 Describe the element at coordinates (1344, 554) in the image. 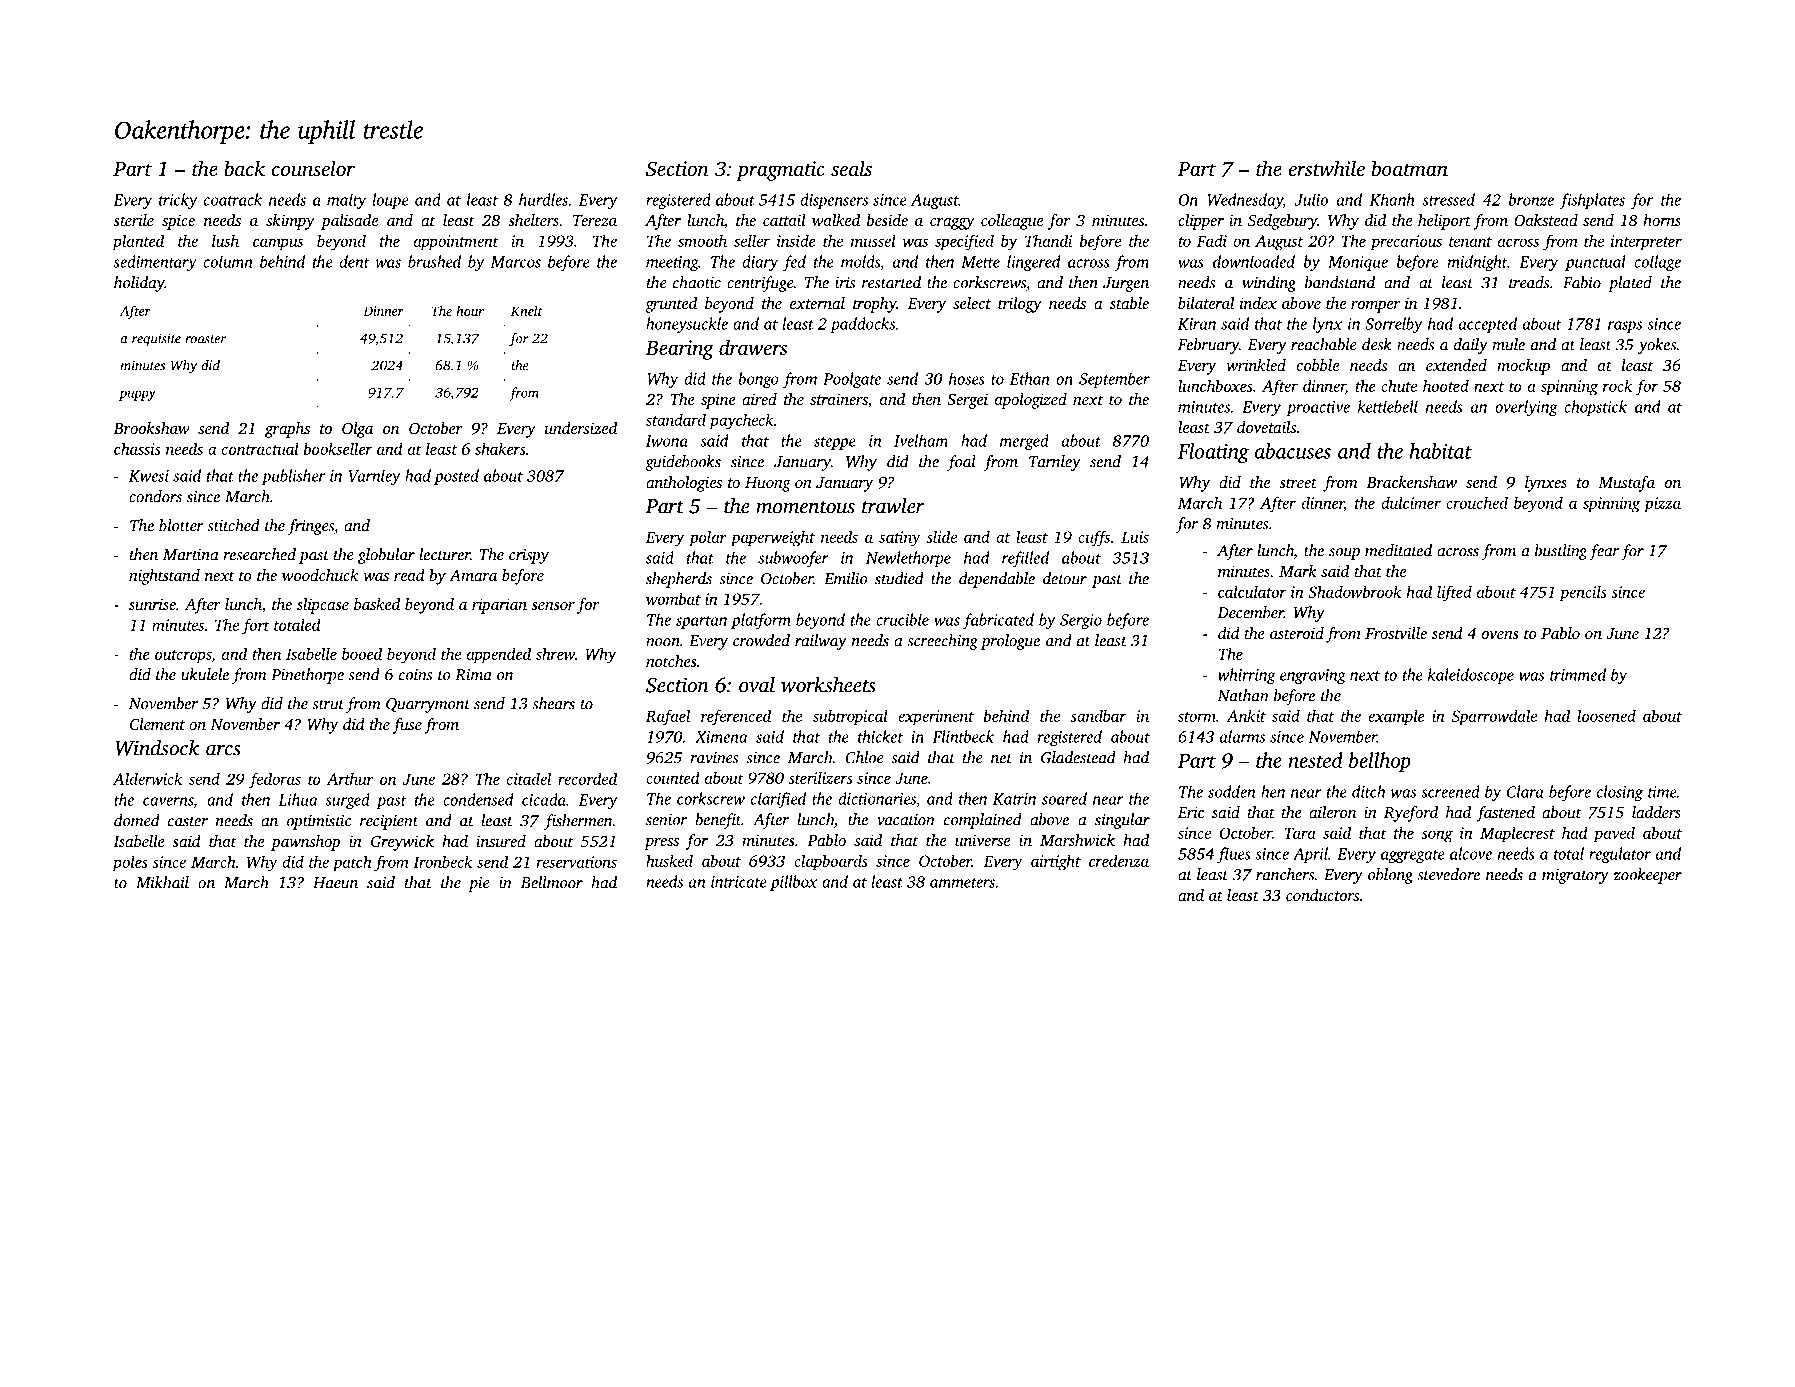

I see `soup` at that location.
